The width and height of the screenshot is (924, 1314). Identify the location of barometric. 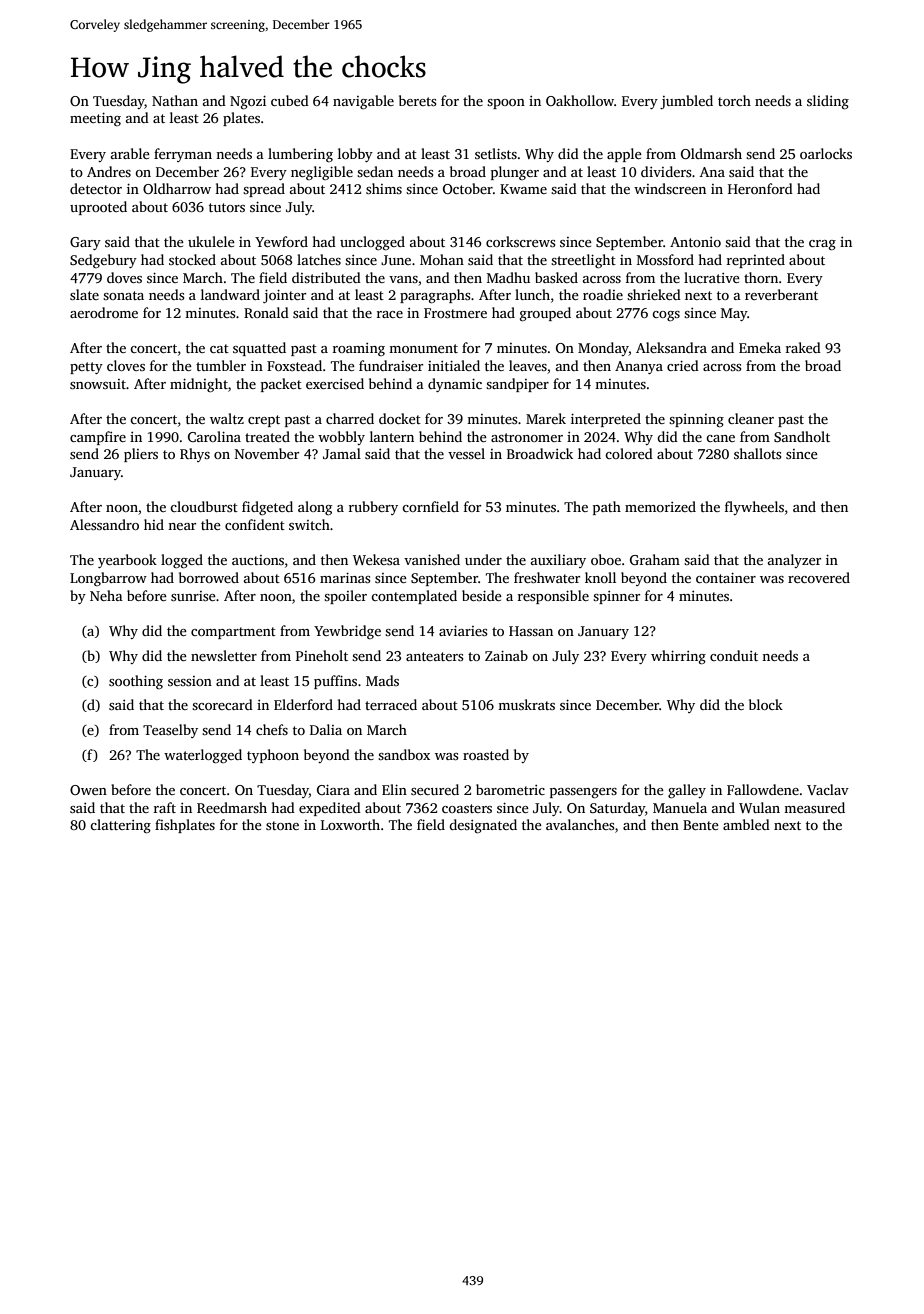
(510, 789).
